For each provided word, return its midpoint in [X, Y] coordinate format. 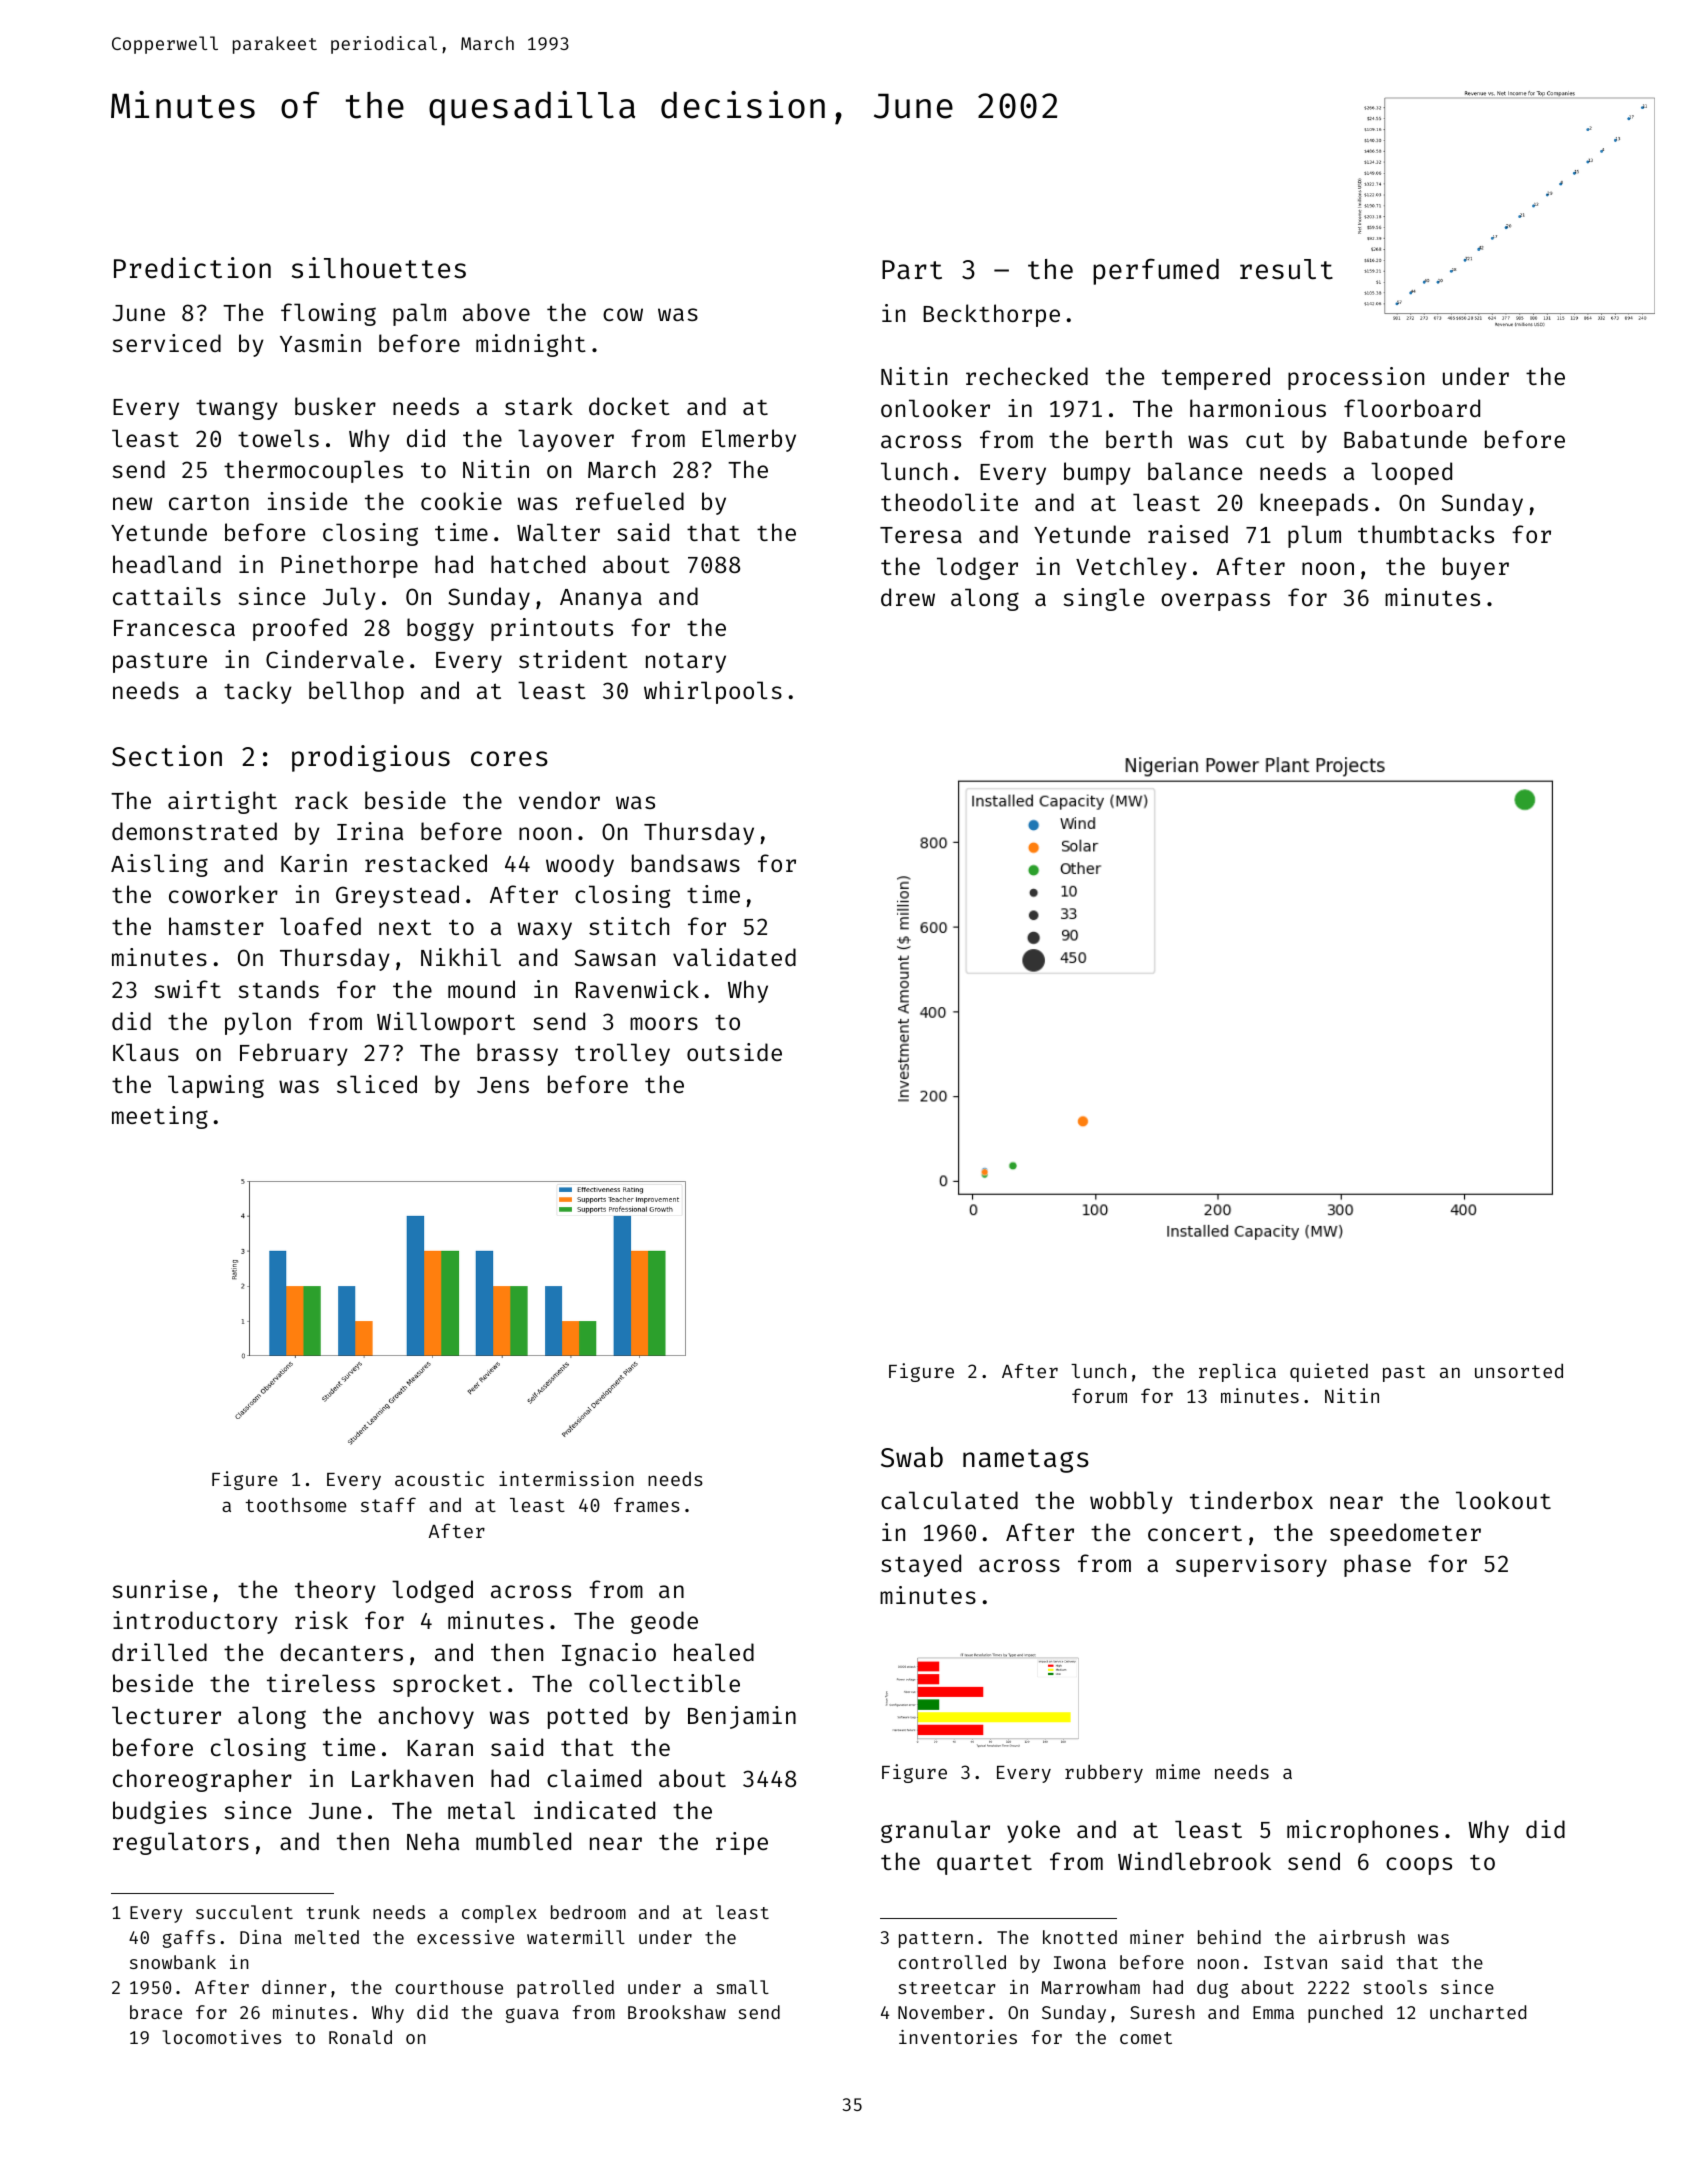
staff [388, 1504]
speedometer [1405, 1534]
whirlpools [713, 692]
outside [734, 1052]
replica [1237, 1372]
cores [509, 759]
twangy [237, 410]
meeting [160, 1117]
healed [714, 1652]
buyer [1476, 568]
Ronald [360, 2037]
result [1286, 269]
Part [912, 270]
